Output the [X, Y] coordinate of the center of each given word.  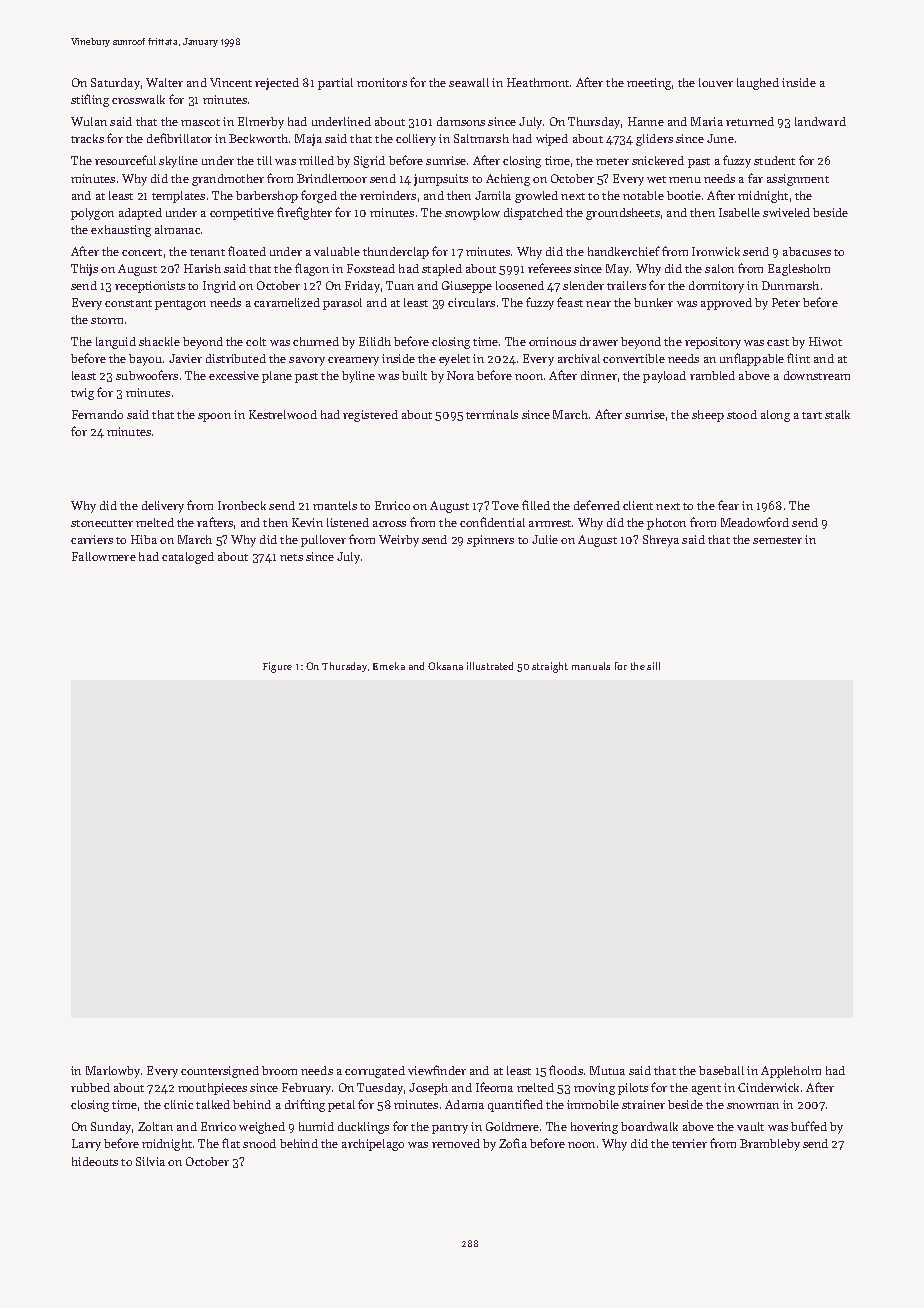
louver [716, 82]
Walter [164, 82]
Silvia [150, 1161]
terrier [689, 1143]
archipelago [373, 1145]
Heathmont [538, 82]
